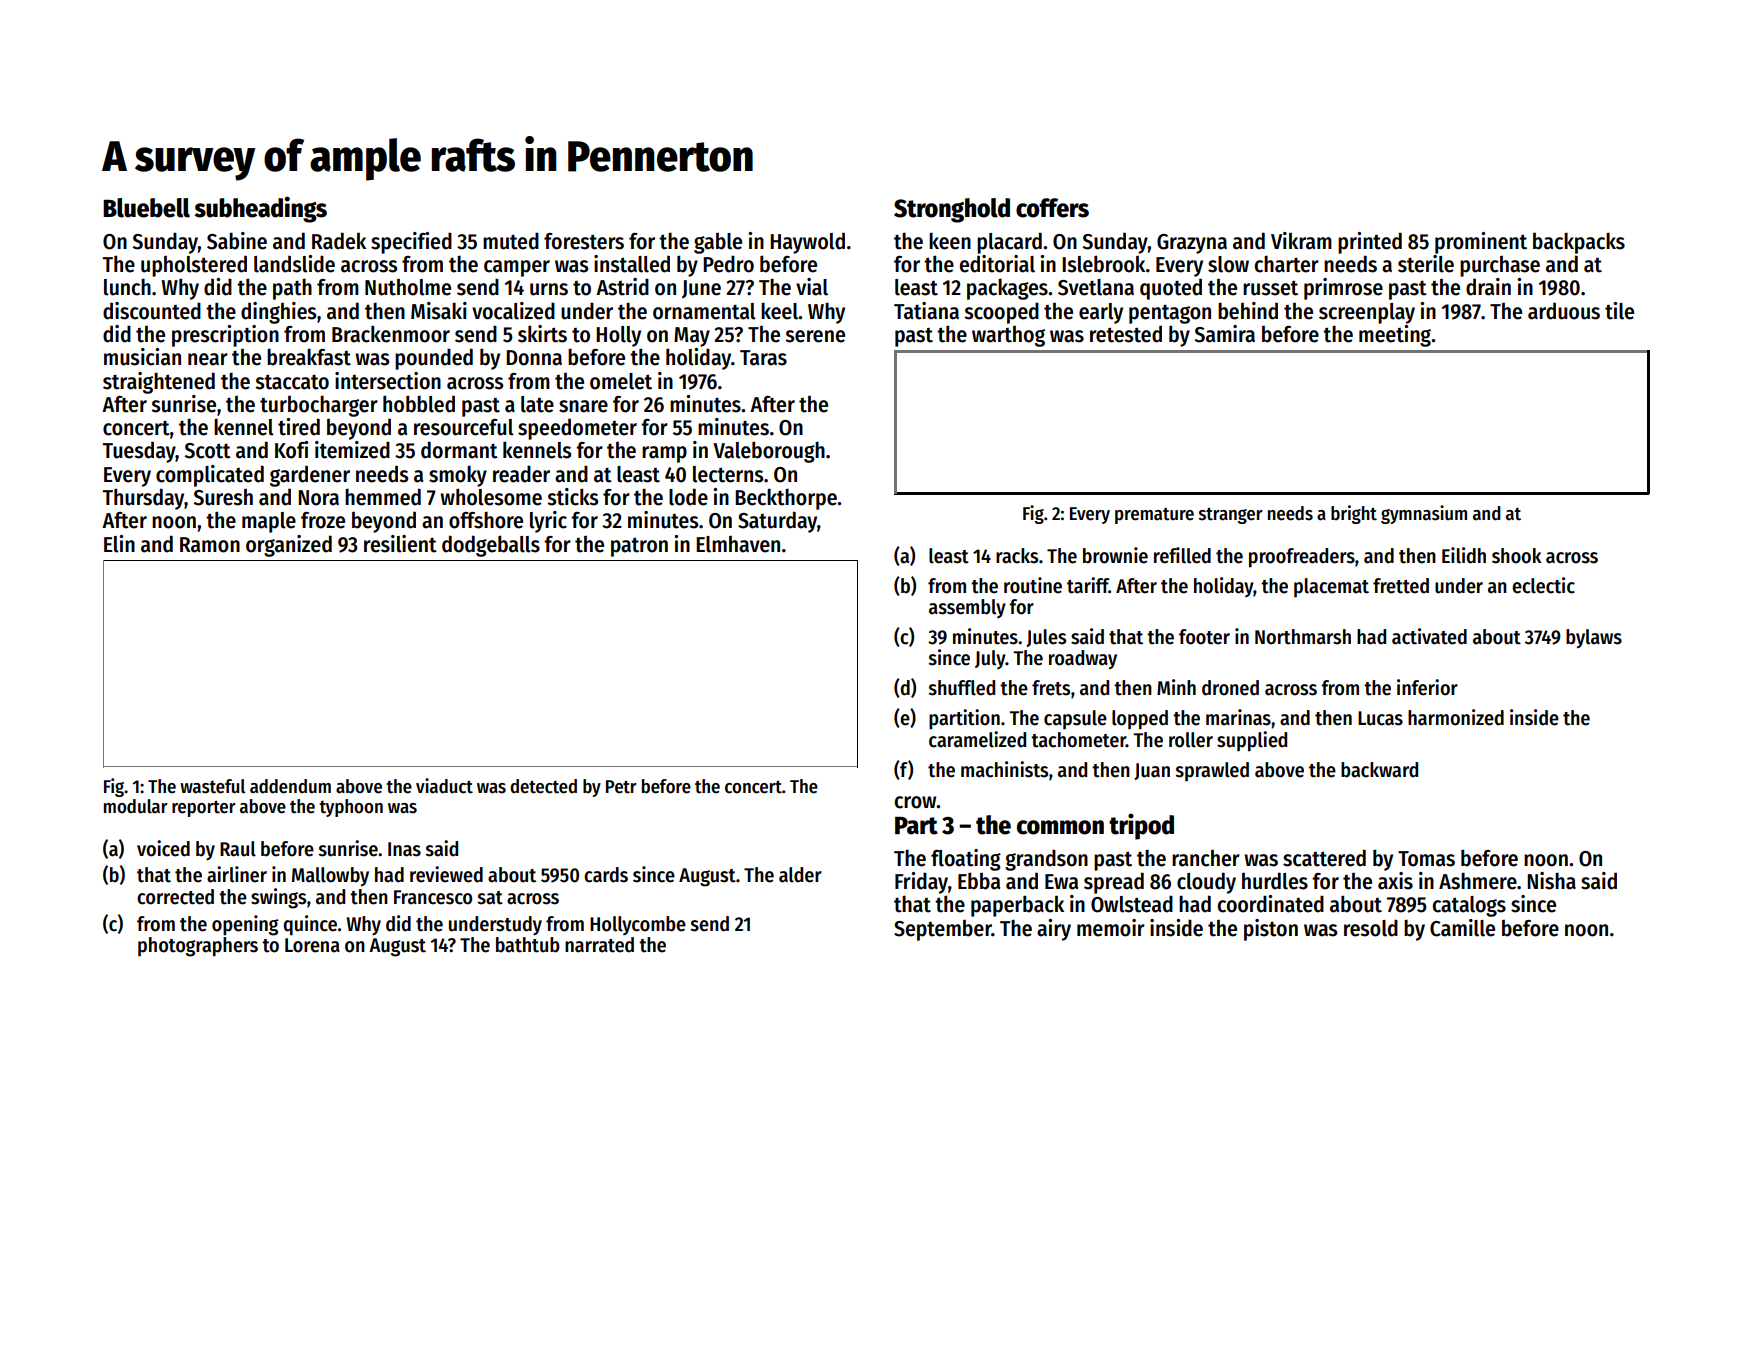 This screenshot has width=1752, height=1354. I want to click on Haywold, so click(807, 243).
